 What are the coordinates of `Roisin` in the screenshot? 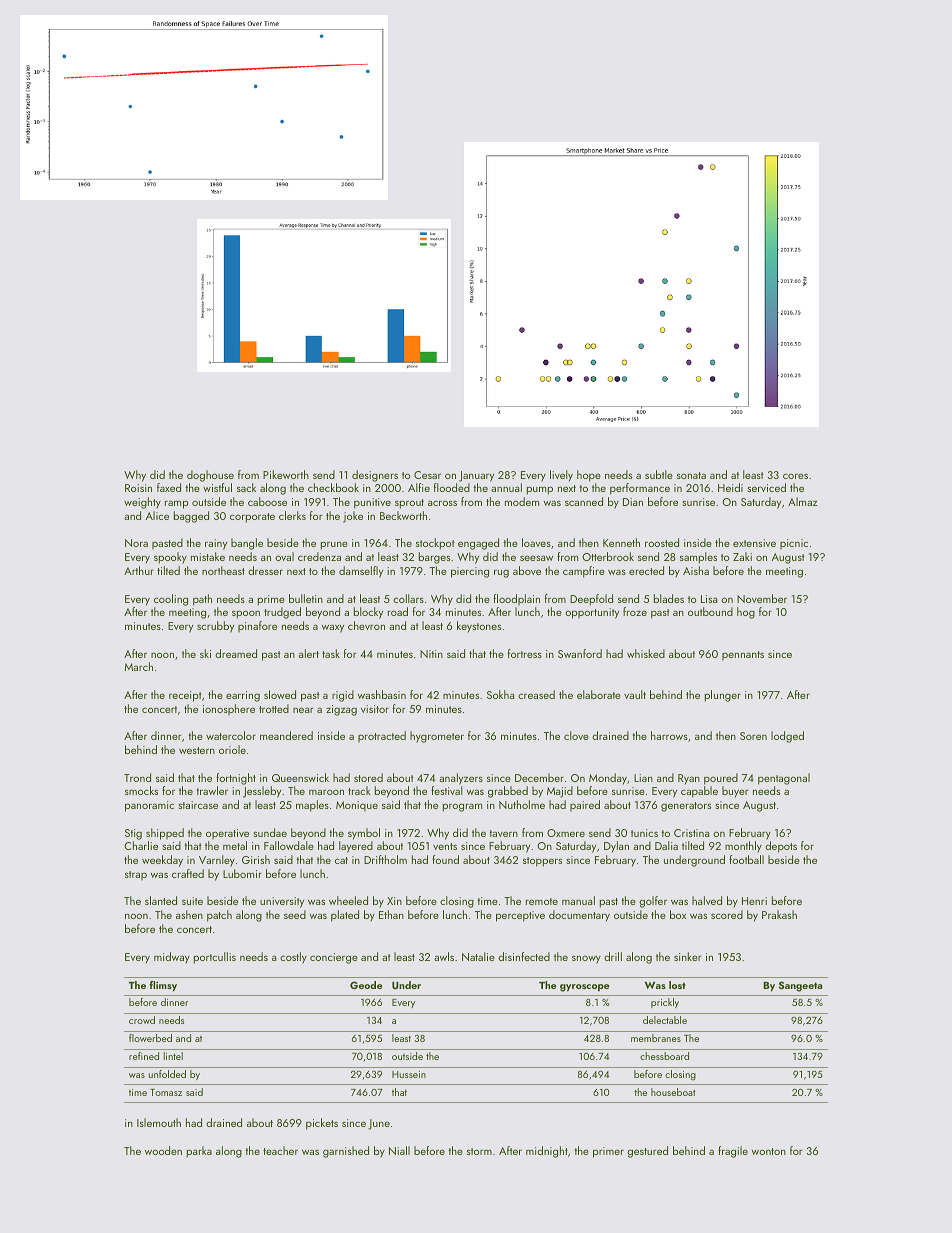 It's located at (138, 488).
